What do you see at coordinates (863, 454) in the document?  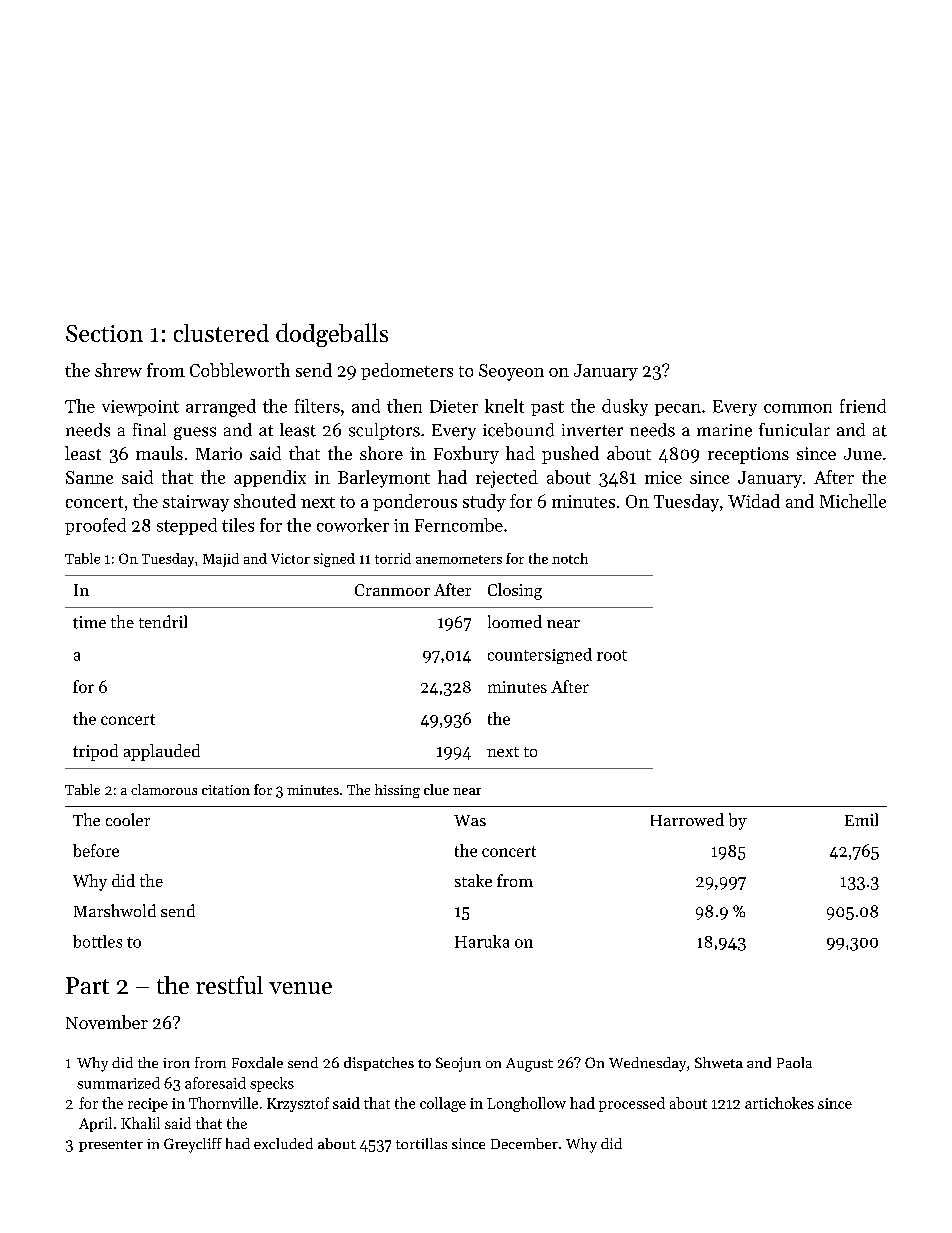 I see `June` at bounding box center [863, 454].
